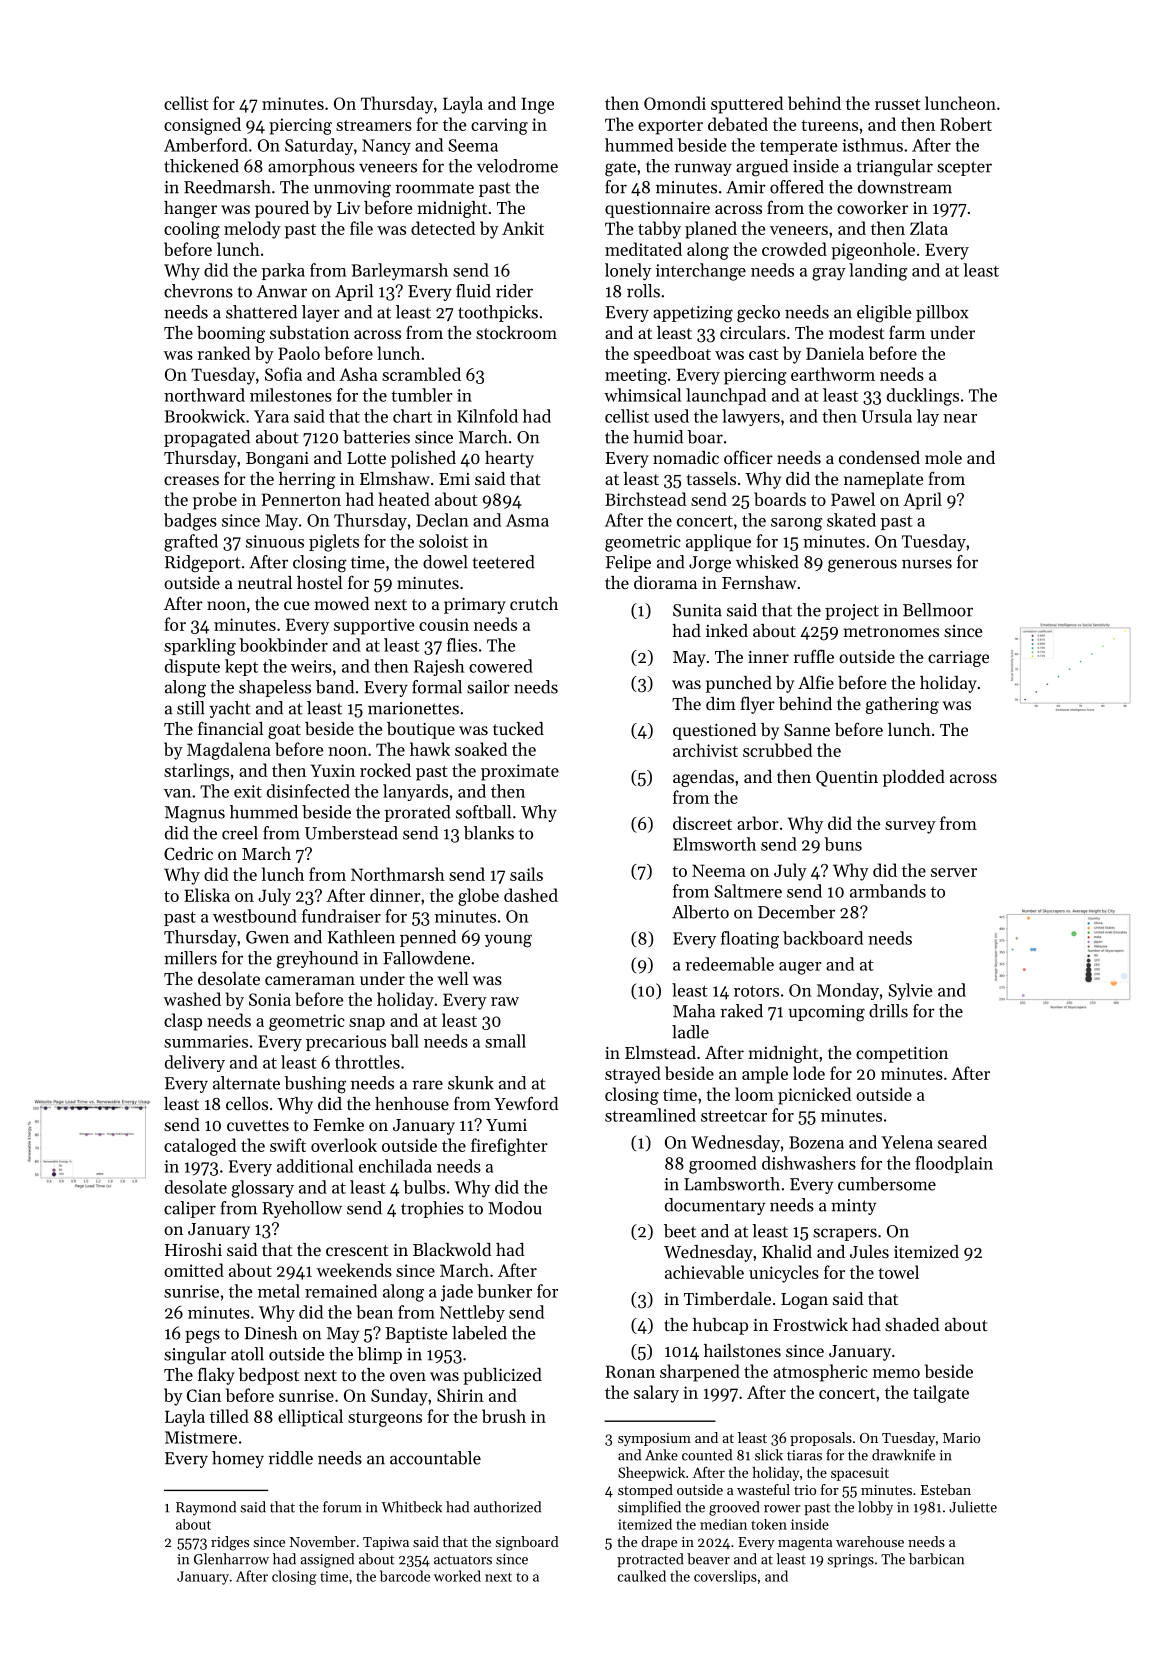 Image resolution: width=1165 pixels, height=1654 pixels. Describe the element at coordinates (327, 1560) in the screenshot. I see `assigned` at that location.
